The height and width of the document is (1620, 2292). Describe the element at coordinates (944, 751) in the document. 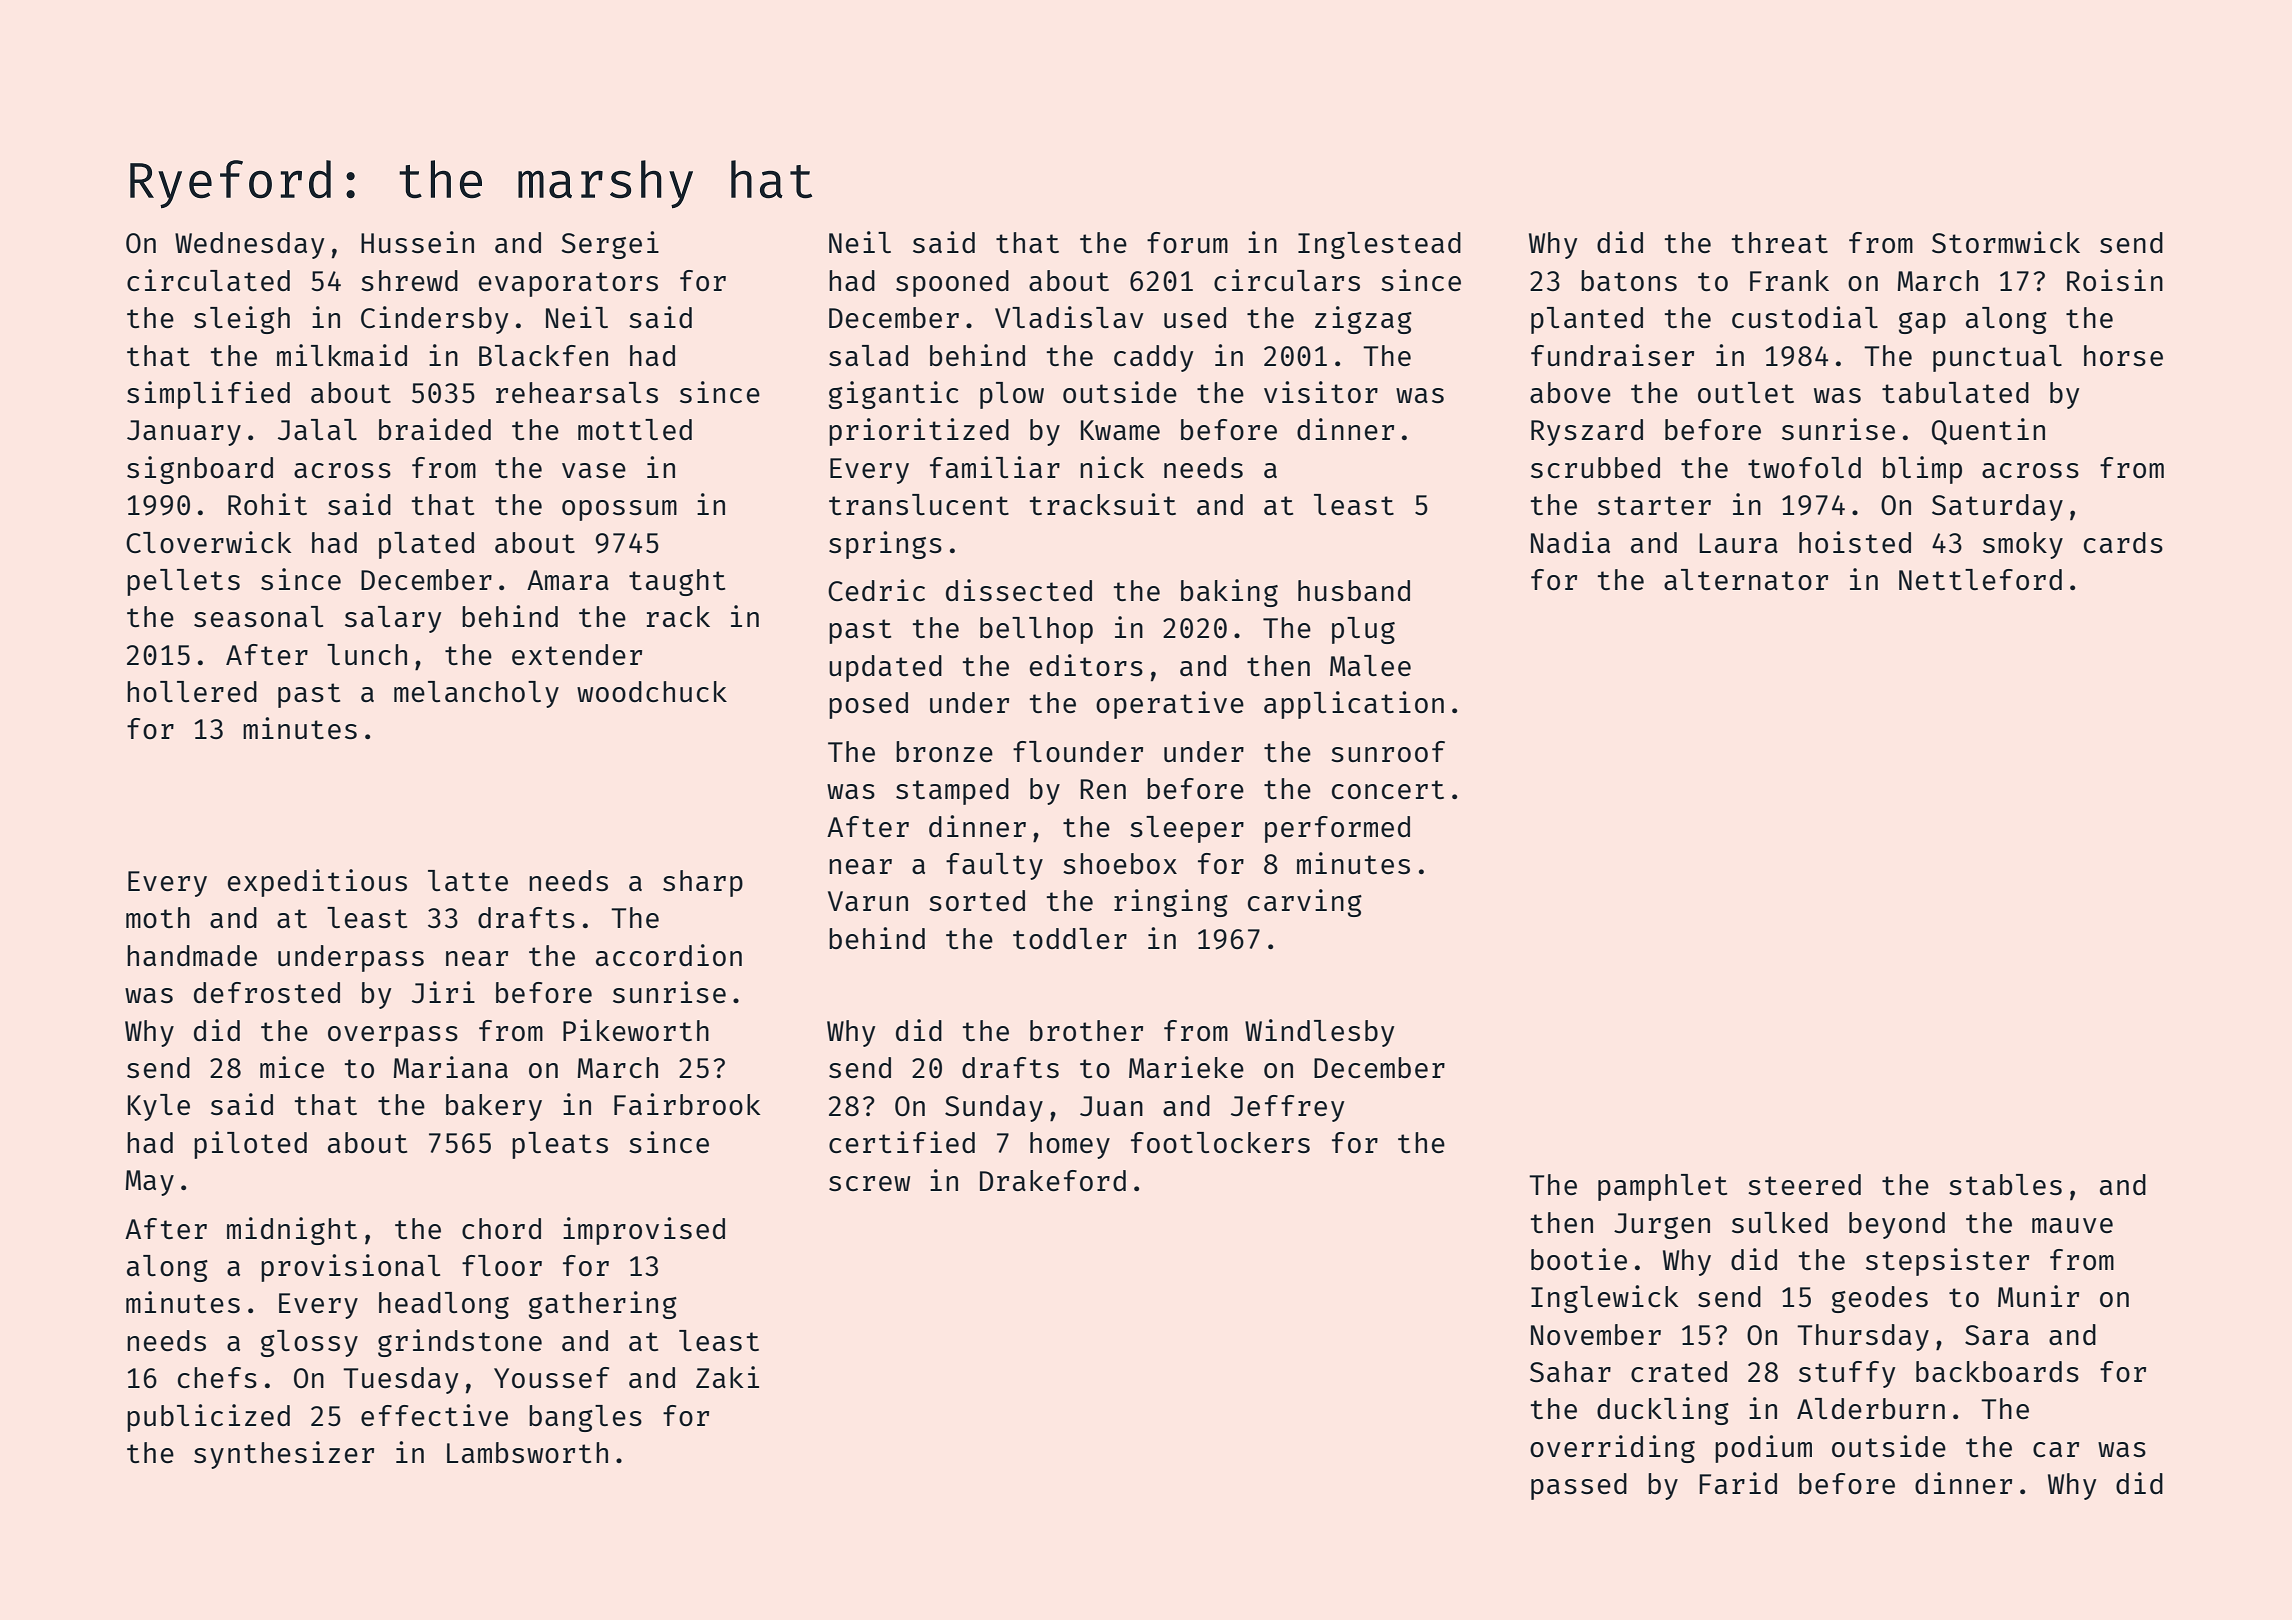

I see `bronze` at that location.
